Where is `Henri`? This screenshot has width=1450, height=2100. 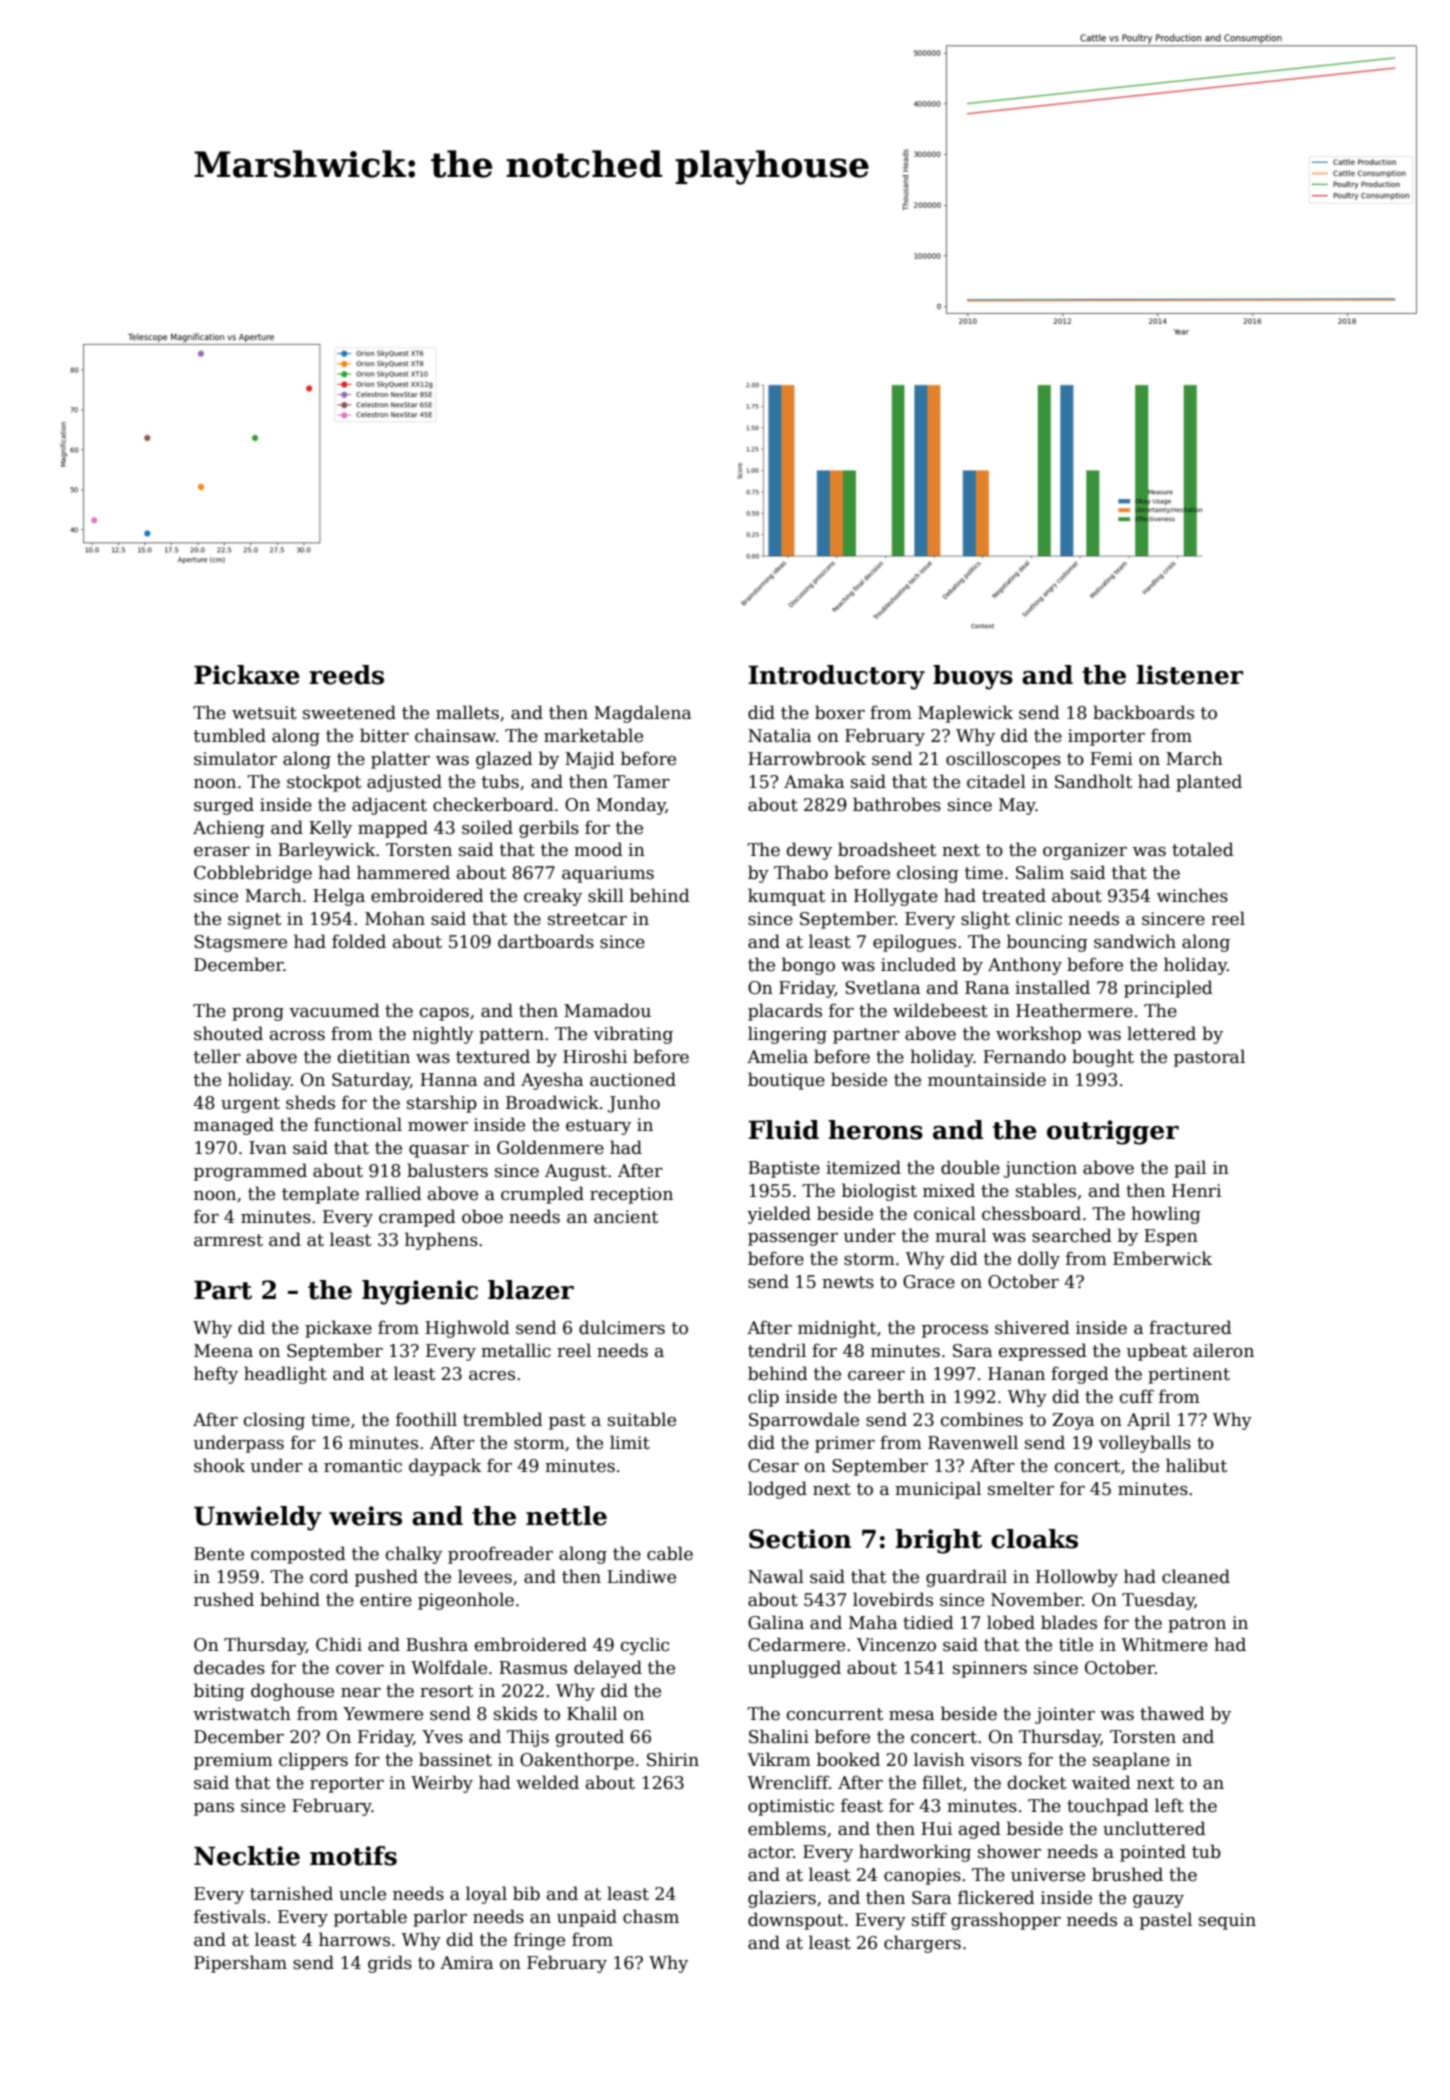 Henri is located at coordinates (1196, 1191).
